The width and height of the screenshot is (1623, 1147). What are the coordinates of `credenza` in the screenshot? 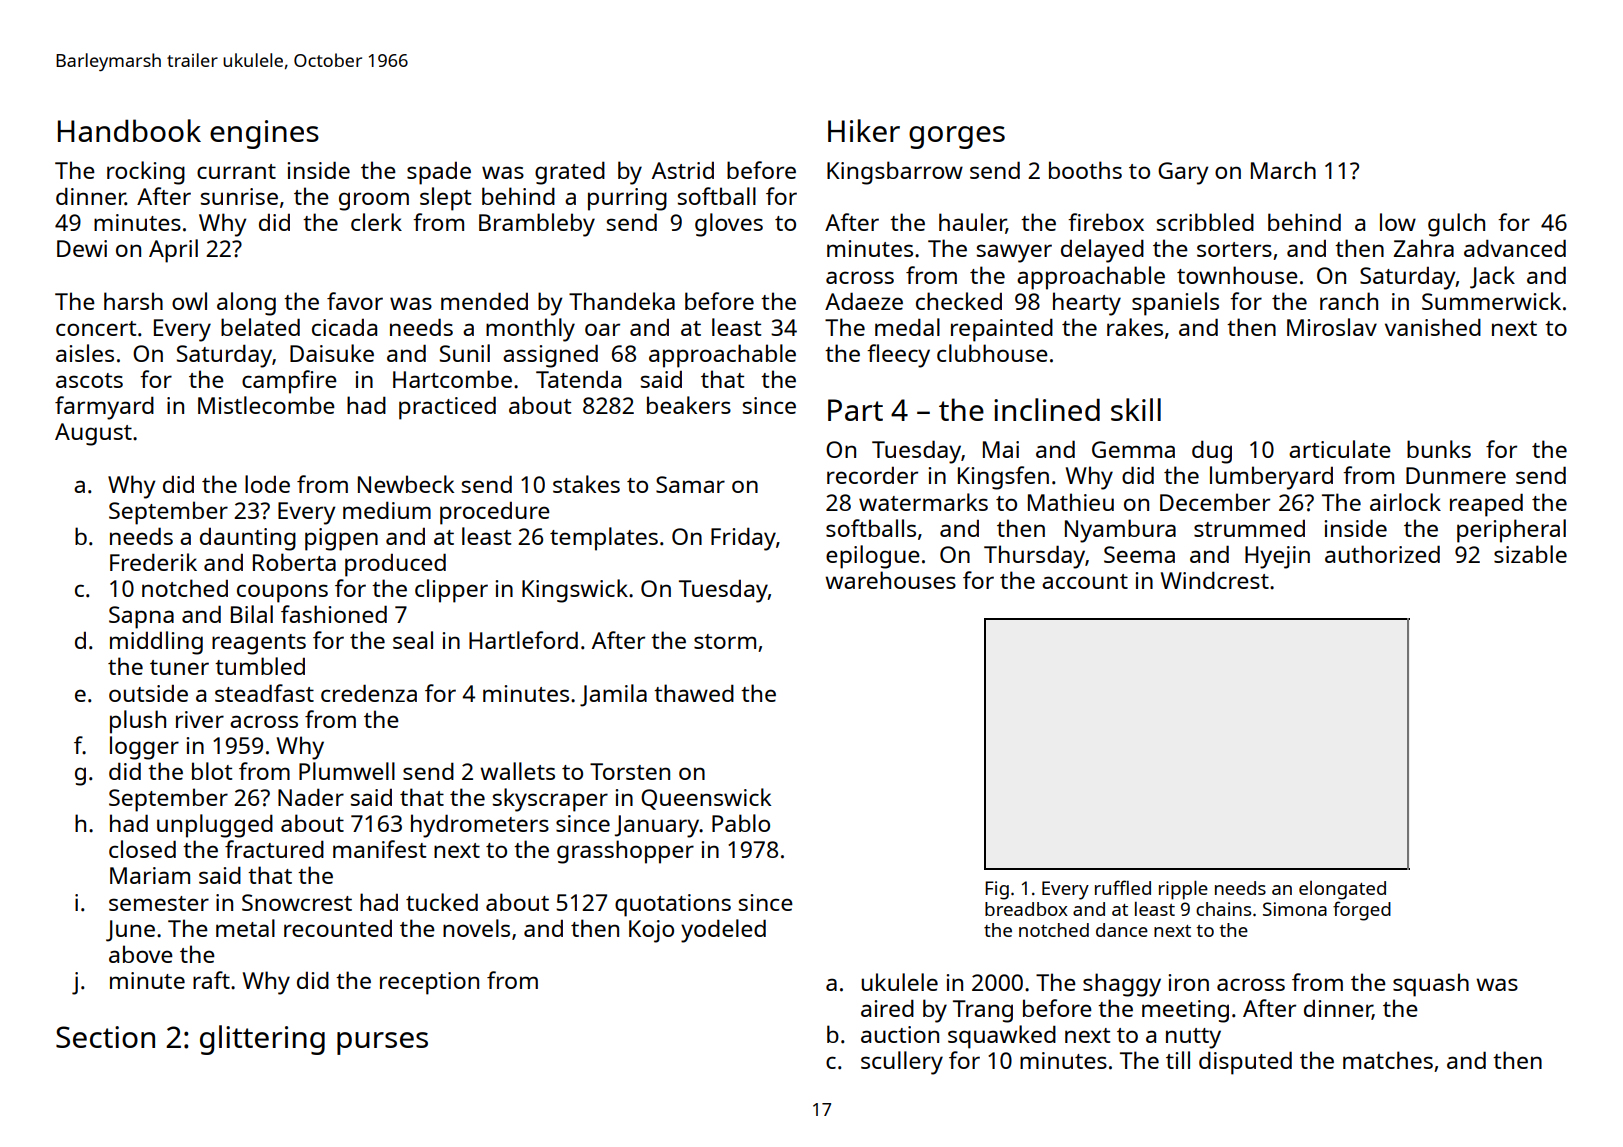 It's located at (369, 693).
